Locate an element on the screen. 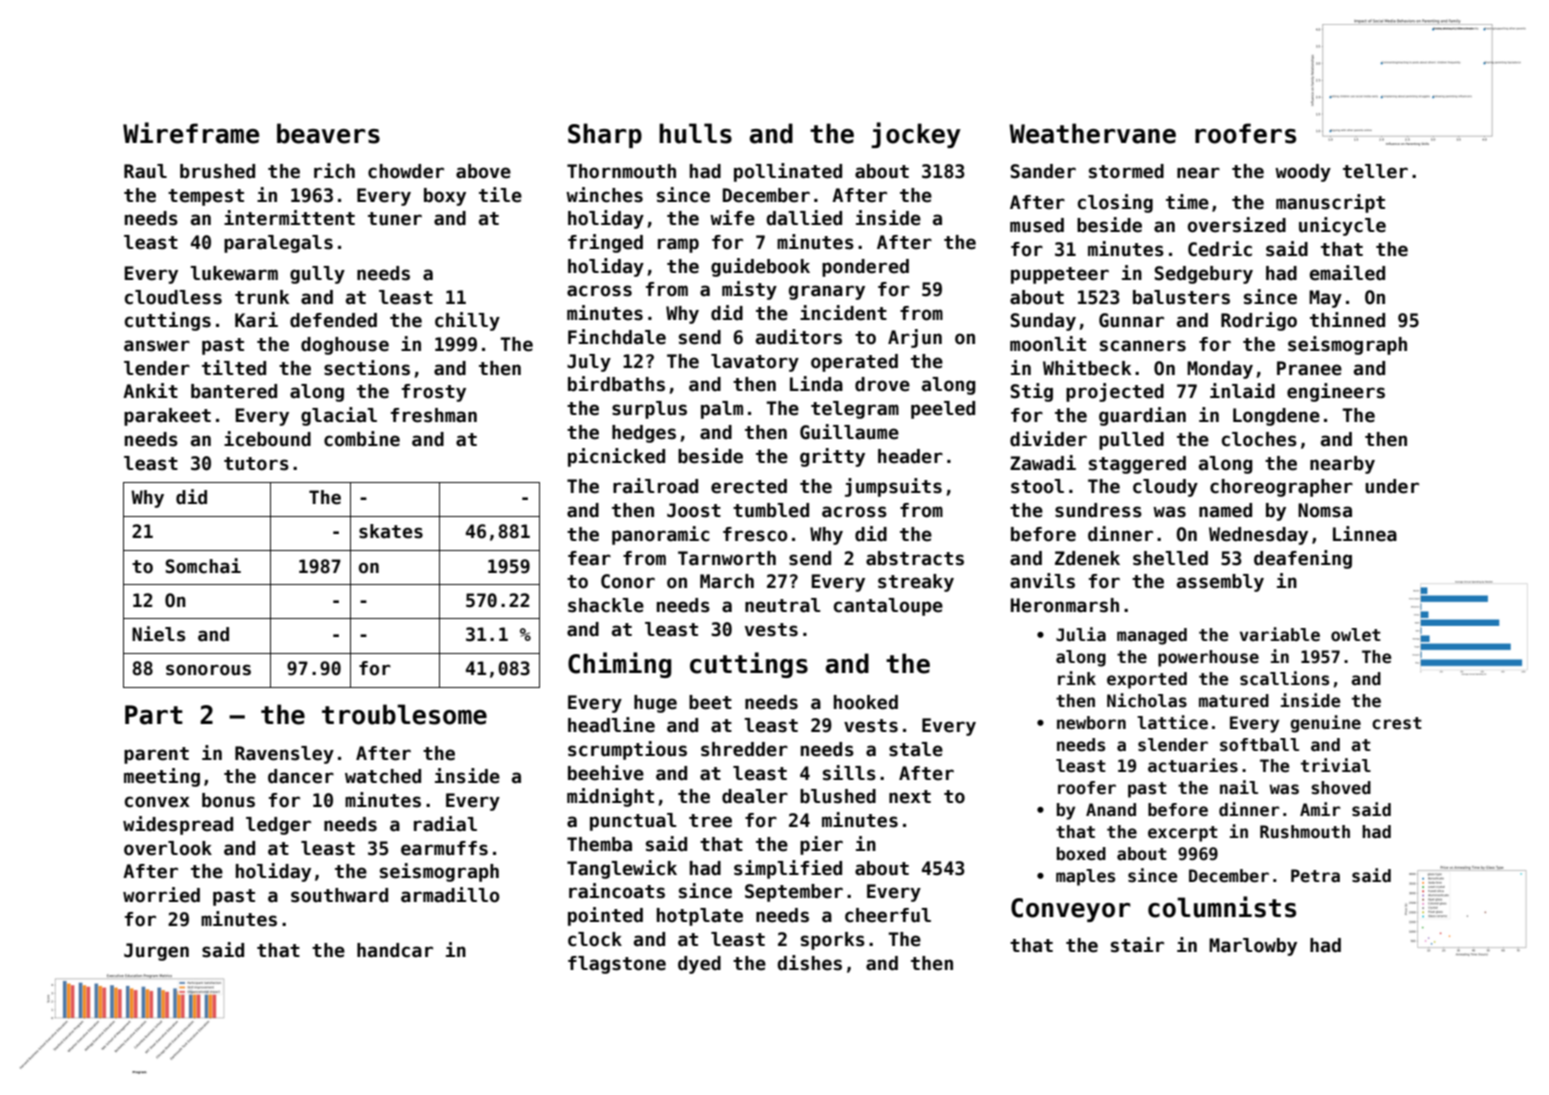 This screenshot has width=1549, height=1095. nail is located at coordinates (1239, 787).
